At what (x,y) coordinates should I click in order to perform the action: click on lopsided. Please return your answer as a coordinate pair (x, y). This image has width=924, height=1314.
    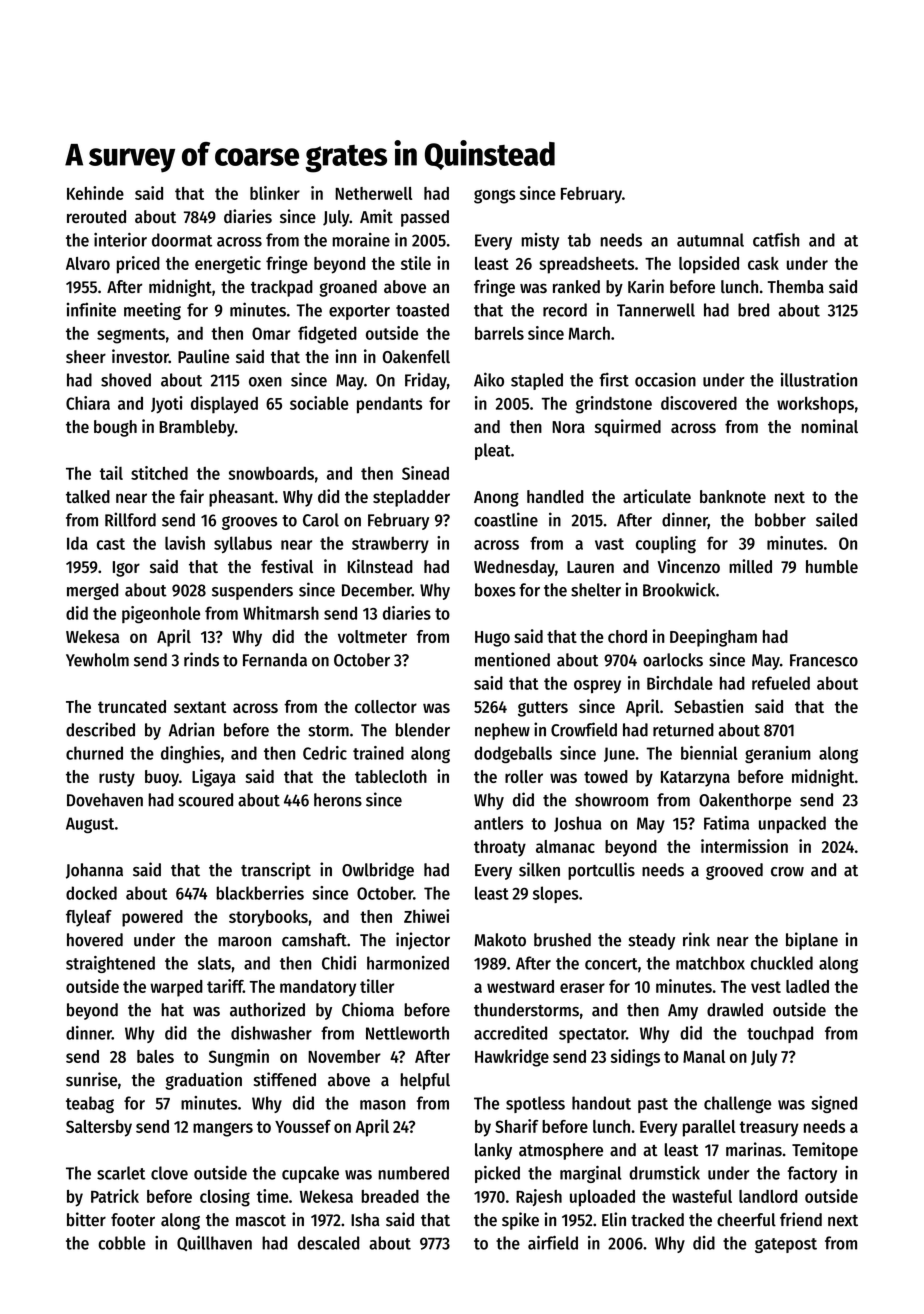
    Looking at the image, I should click on (709, 265).
